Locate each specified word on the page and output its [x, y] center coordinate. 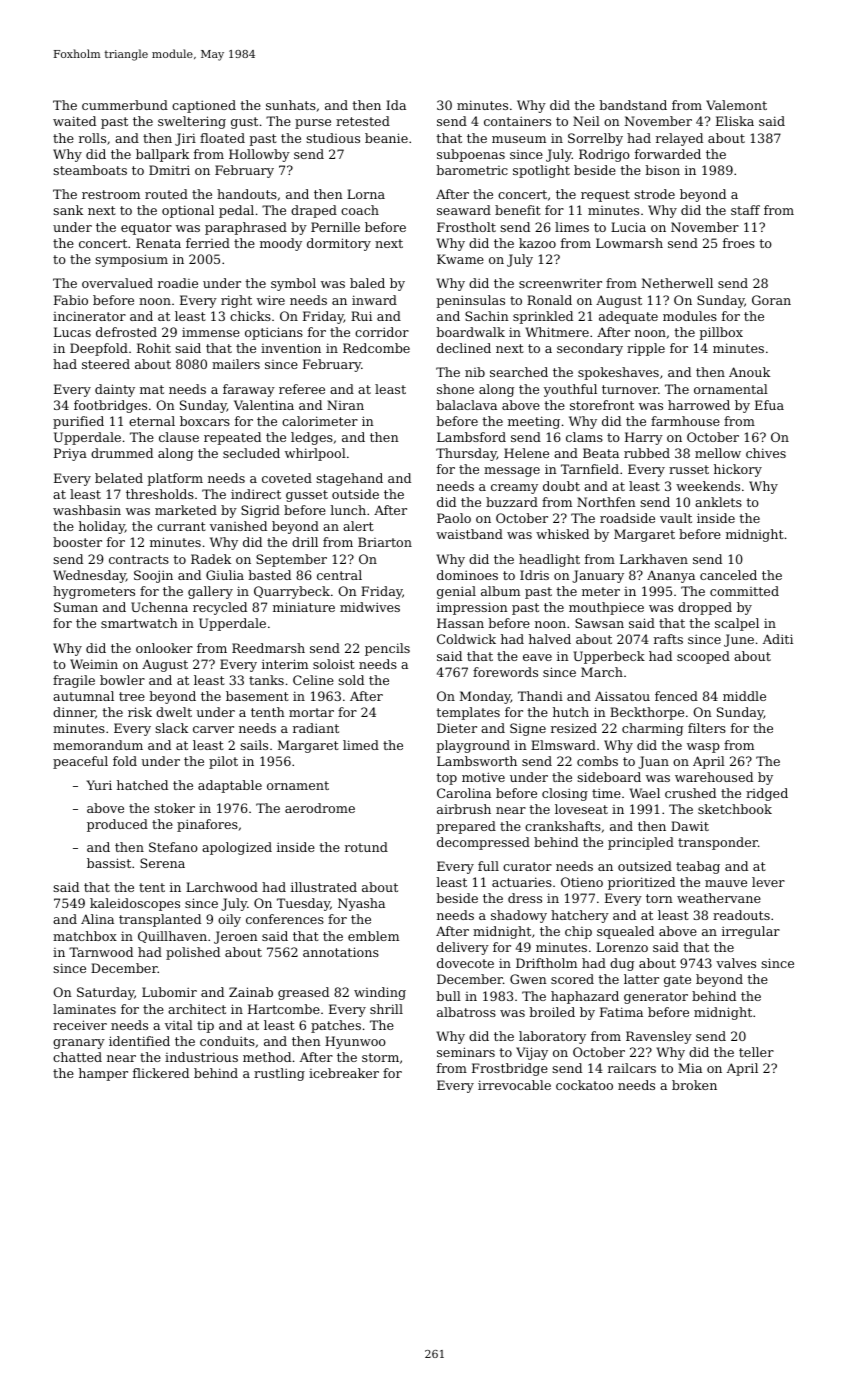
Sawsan [599, 623]
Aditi [778, 639]
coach [360, 210]
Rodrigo [604, 155]
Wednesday [89, 576]
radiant [316, 728]
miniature [304, 607]
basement [257, 696]
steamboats [90, 170]
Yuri [99, 785]
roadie [178, 283]
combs [597, 761]
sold [351, 680]
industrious [201, 1057]
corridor [382, 332]
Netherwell [677, 283]
